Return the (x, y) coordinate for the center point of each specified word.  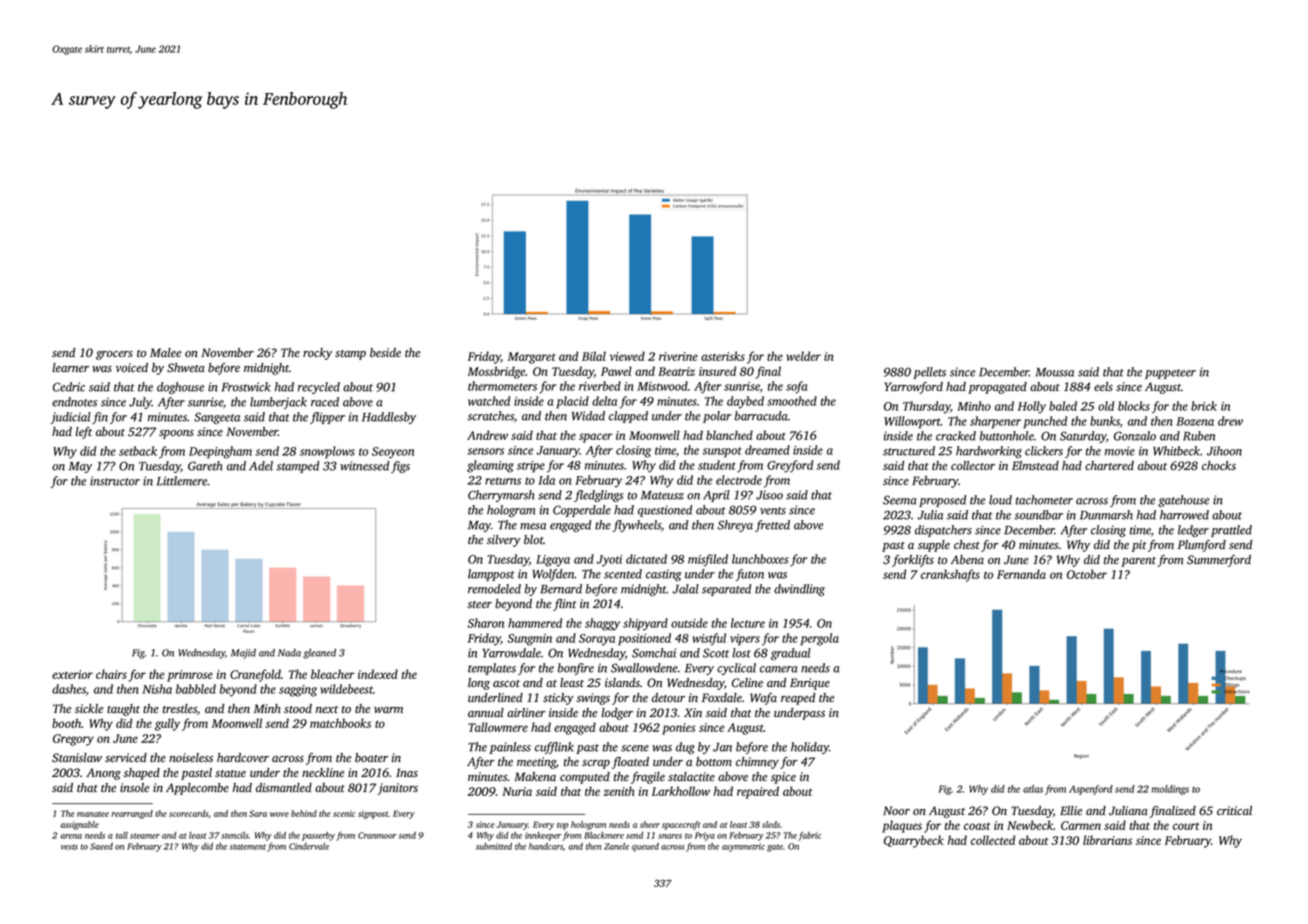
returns (503, 481)
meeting (536, 763)
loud (1000, 500)
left (84, 433)
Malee (165, 352)
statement (247, 847)
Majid (243, 654)
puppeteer (1170, 374)
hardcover (243, 757)
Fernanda (1021, 574)
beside (385, 352)
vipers (745, 640)
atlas (1033, 789)
